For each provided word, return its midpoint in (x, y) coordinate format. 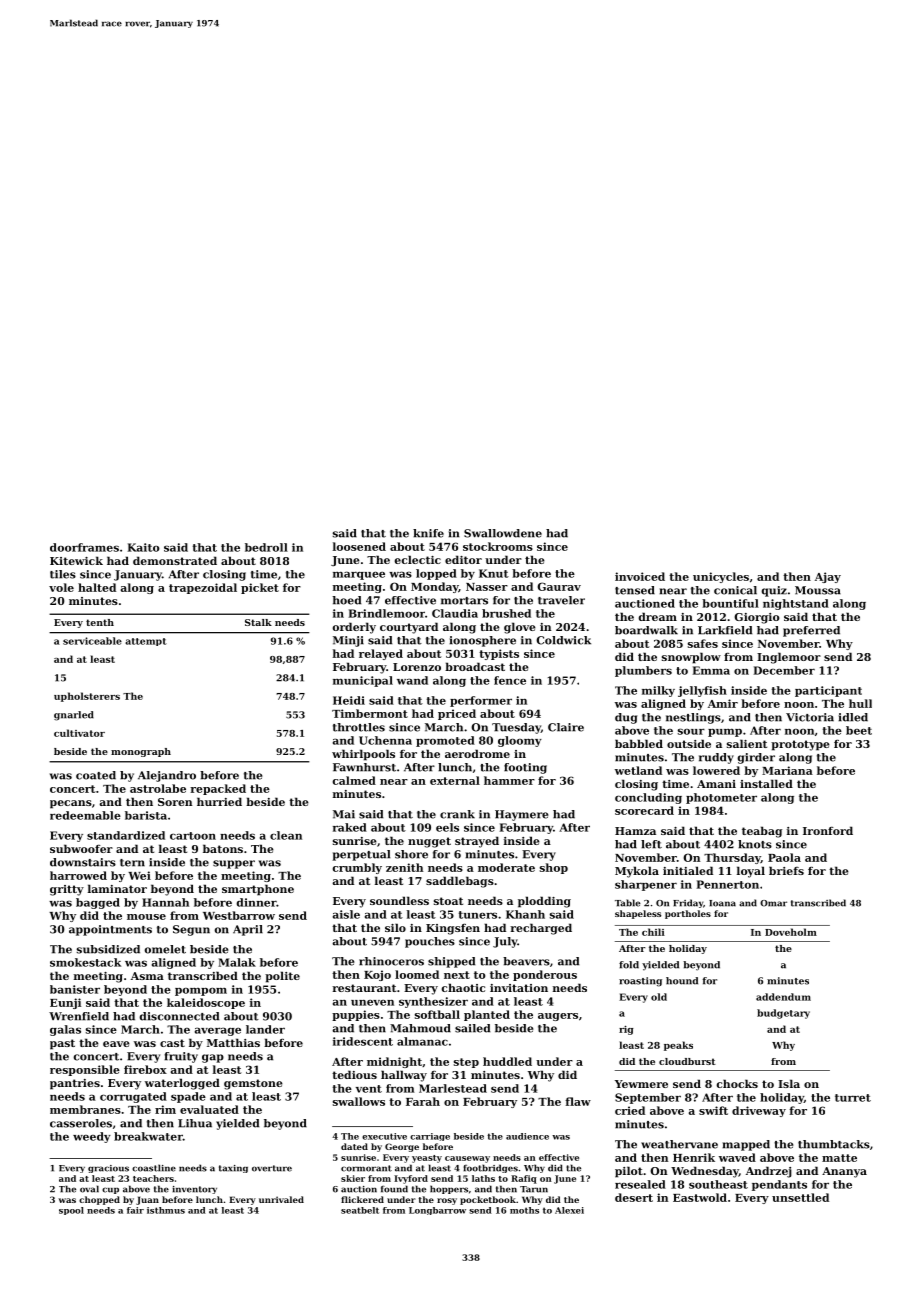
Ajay (828, 577)
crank (457, 814)
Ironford (828, 830)
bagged (98, 903)
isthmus (166, 1210)
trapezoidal (203, 588)
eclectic (418, 559)
